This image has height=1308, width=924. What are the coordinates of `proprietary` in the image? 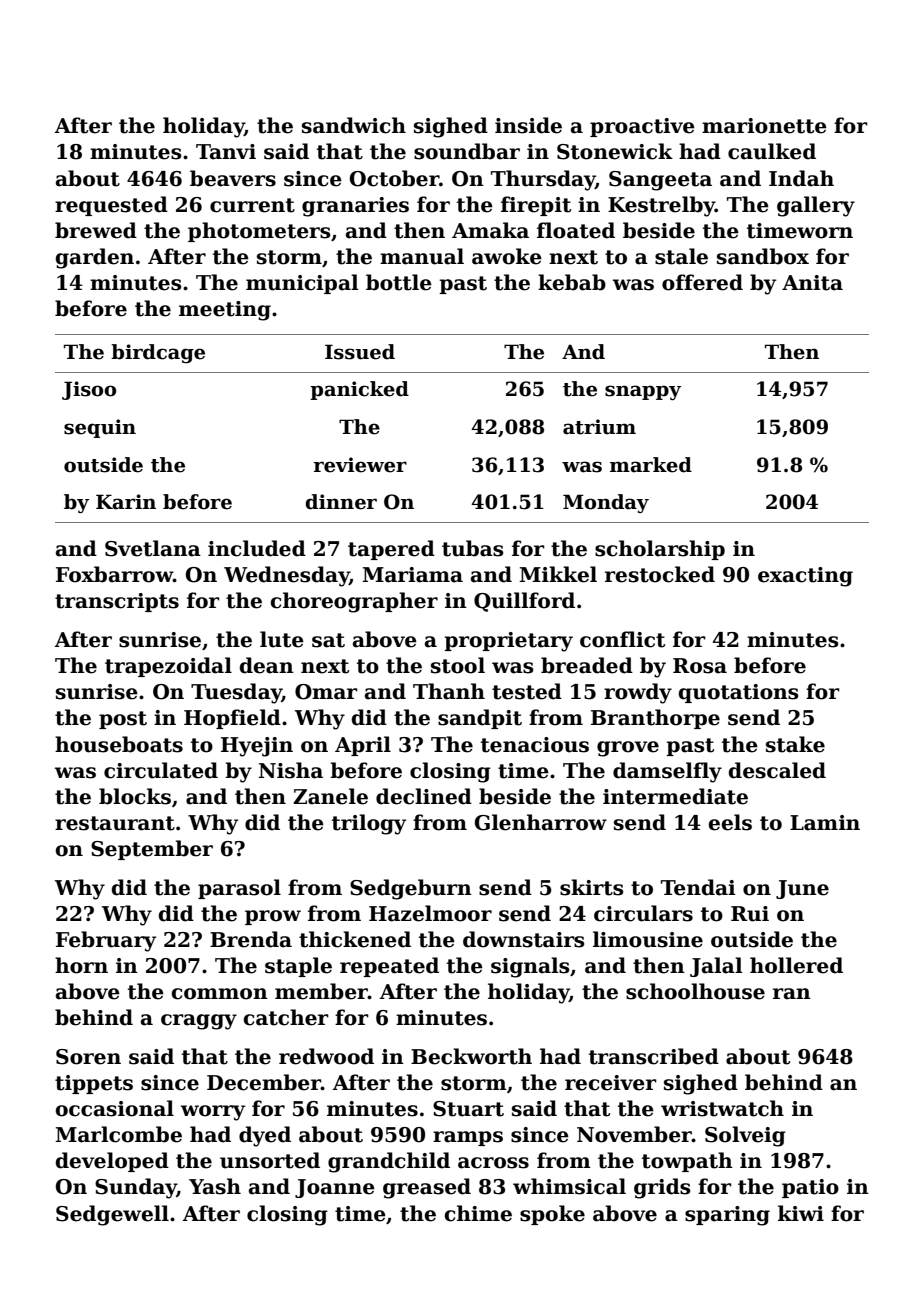 It's located at (508, 642).
